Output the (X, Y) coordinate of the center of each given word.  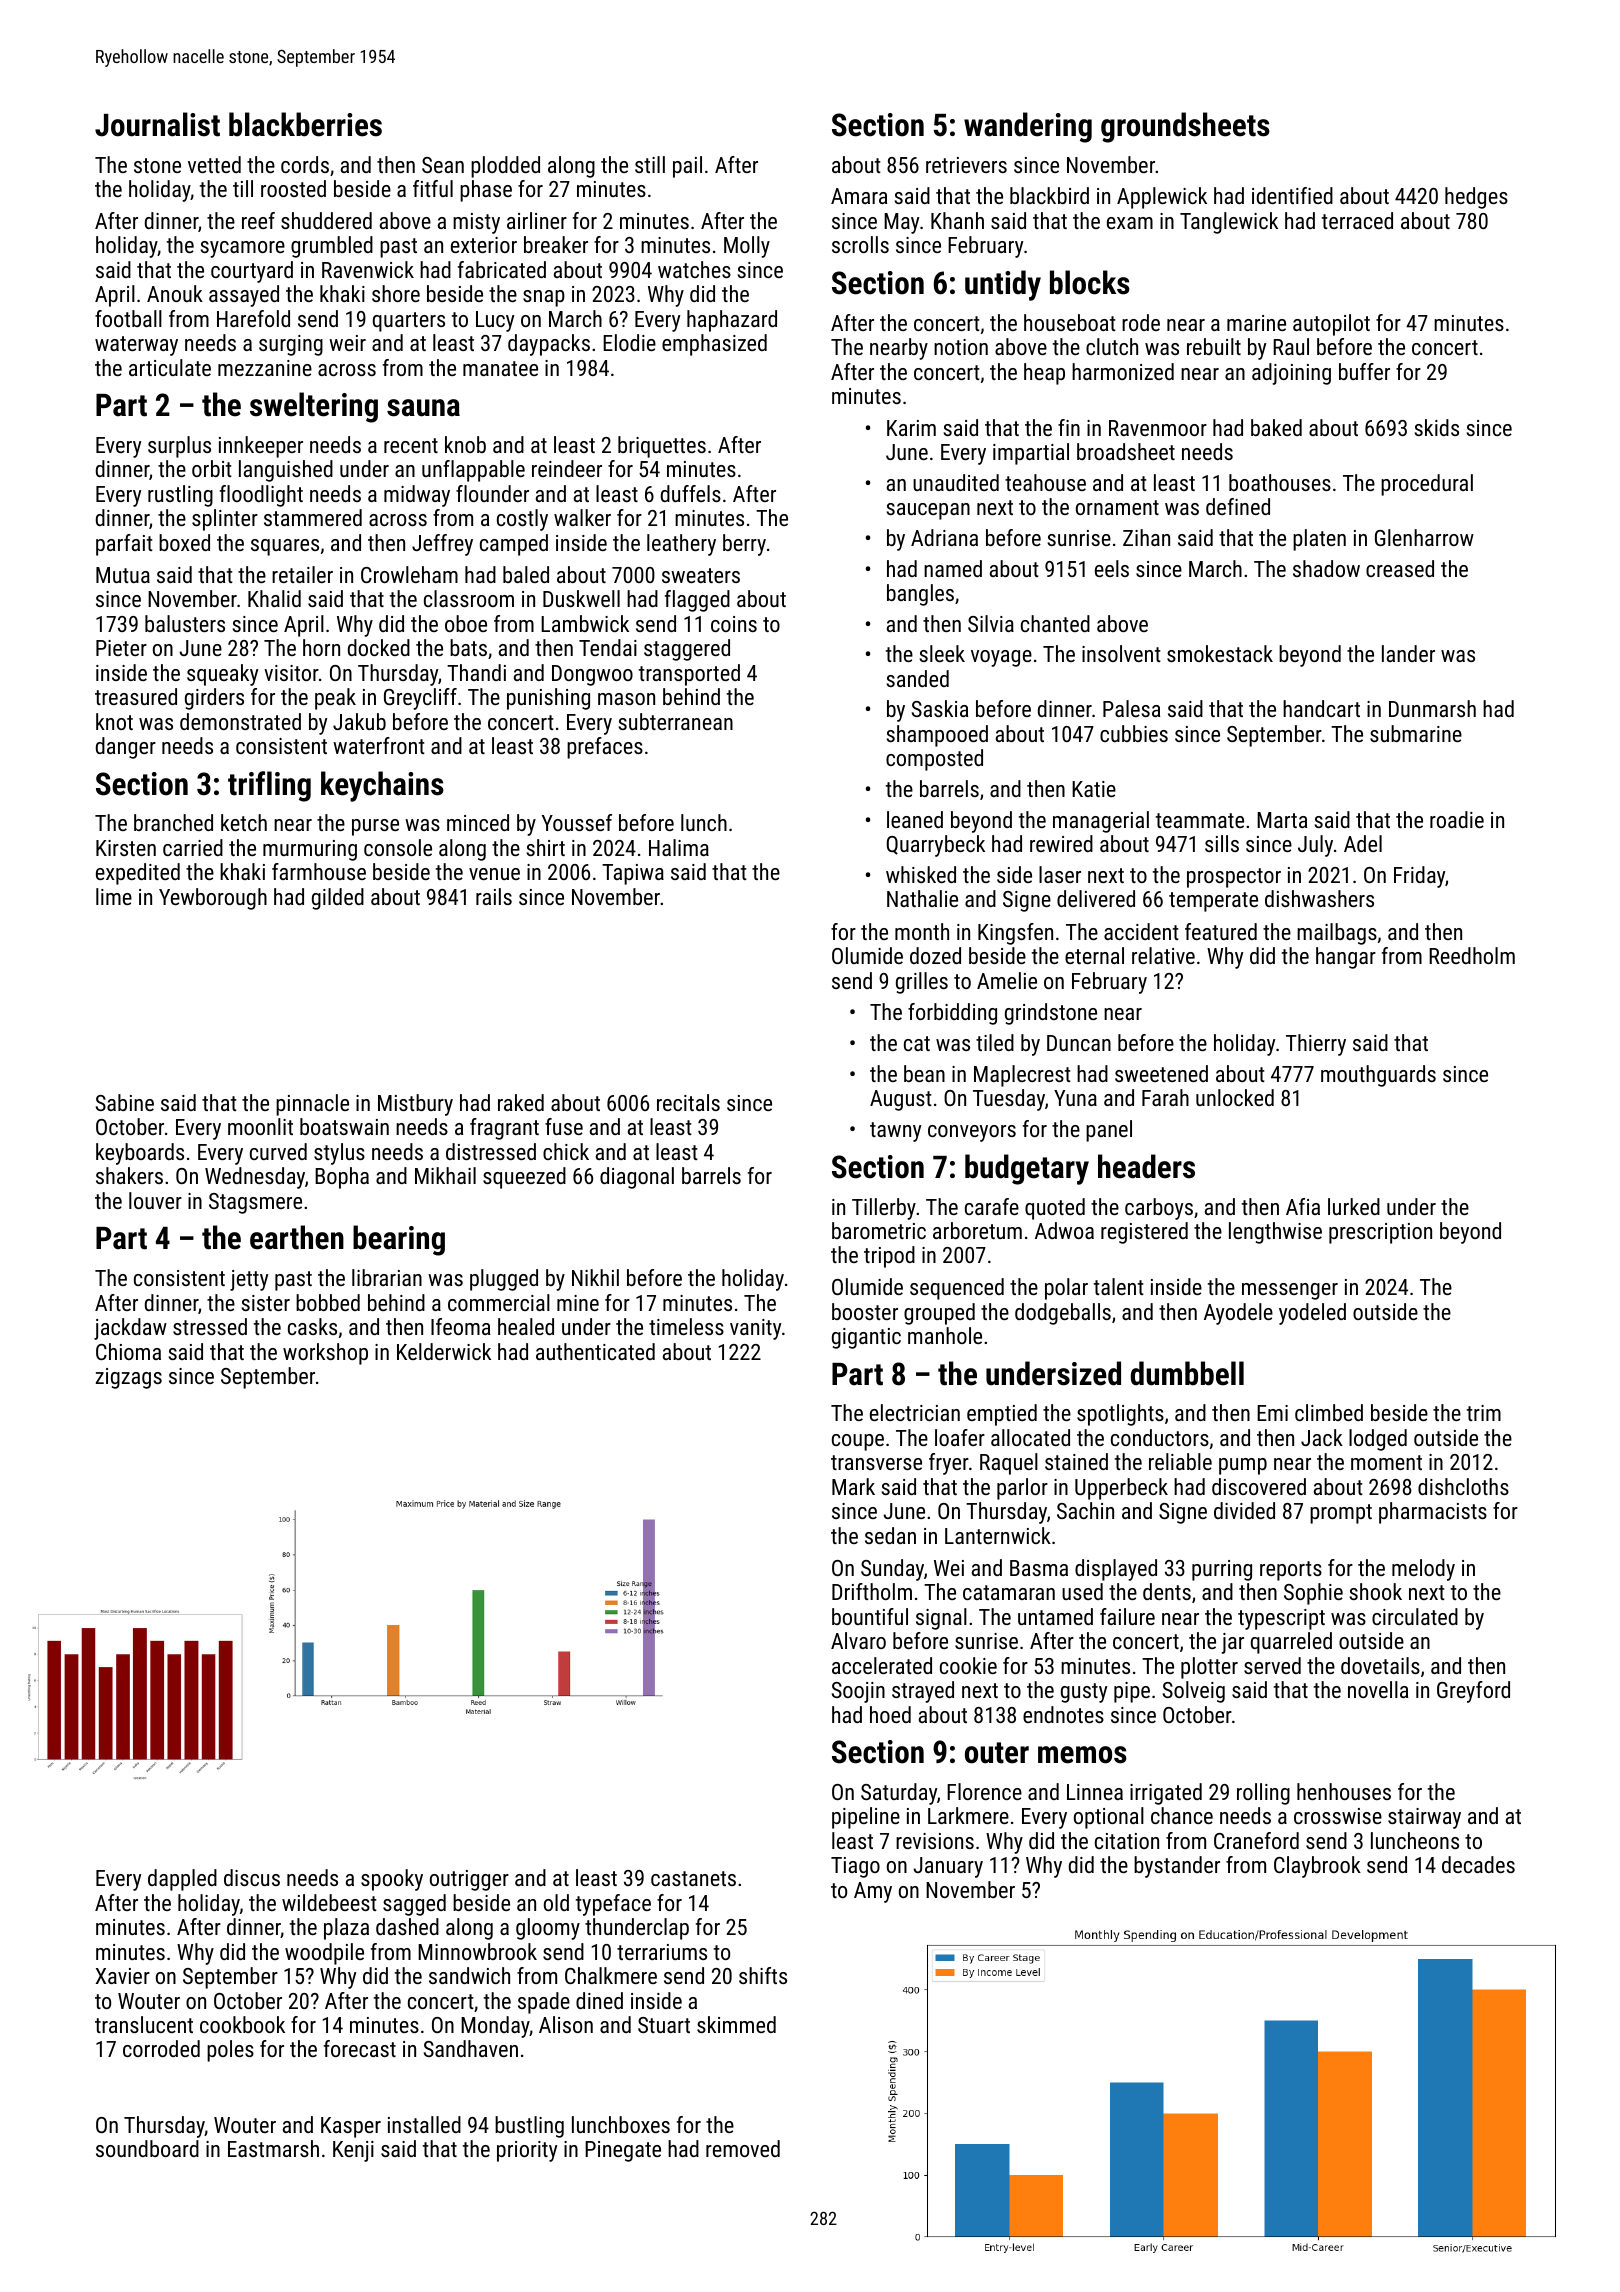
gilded (338, 899)
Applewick (1162, 198)
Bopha (342, 1178)
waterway (136, 346)
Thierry (1316, 1045)
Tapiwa (633, 874)
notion (961, 347)
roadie (1457, 819)
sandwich (469, 1975)
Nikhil (595, 1277)
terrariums (662, 1952)
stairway (1424, 1818)
